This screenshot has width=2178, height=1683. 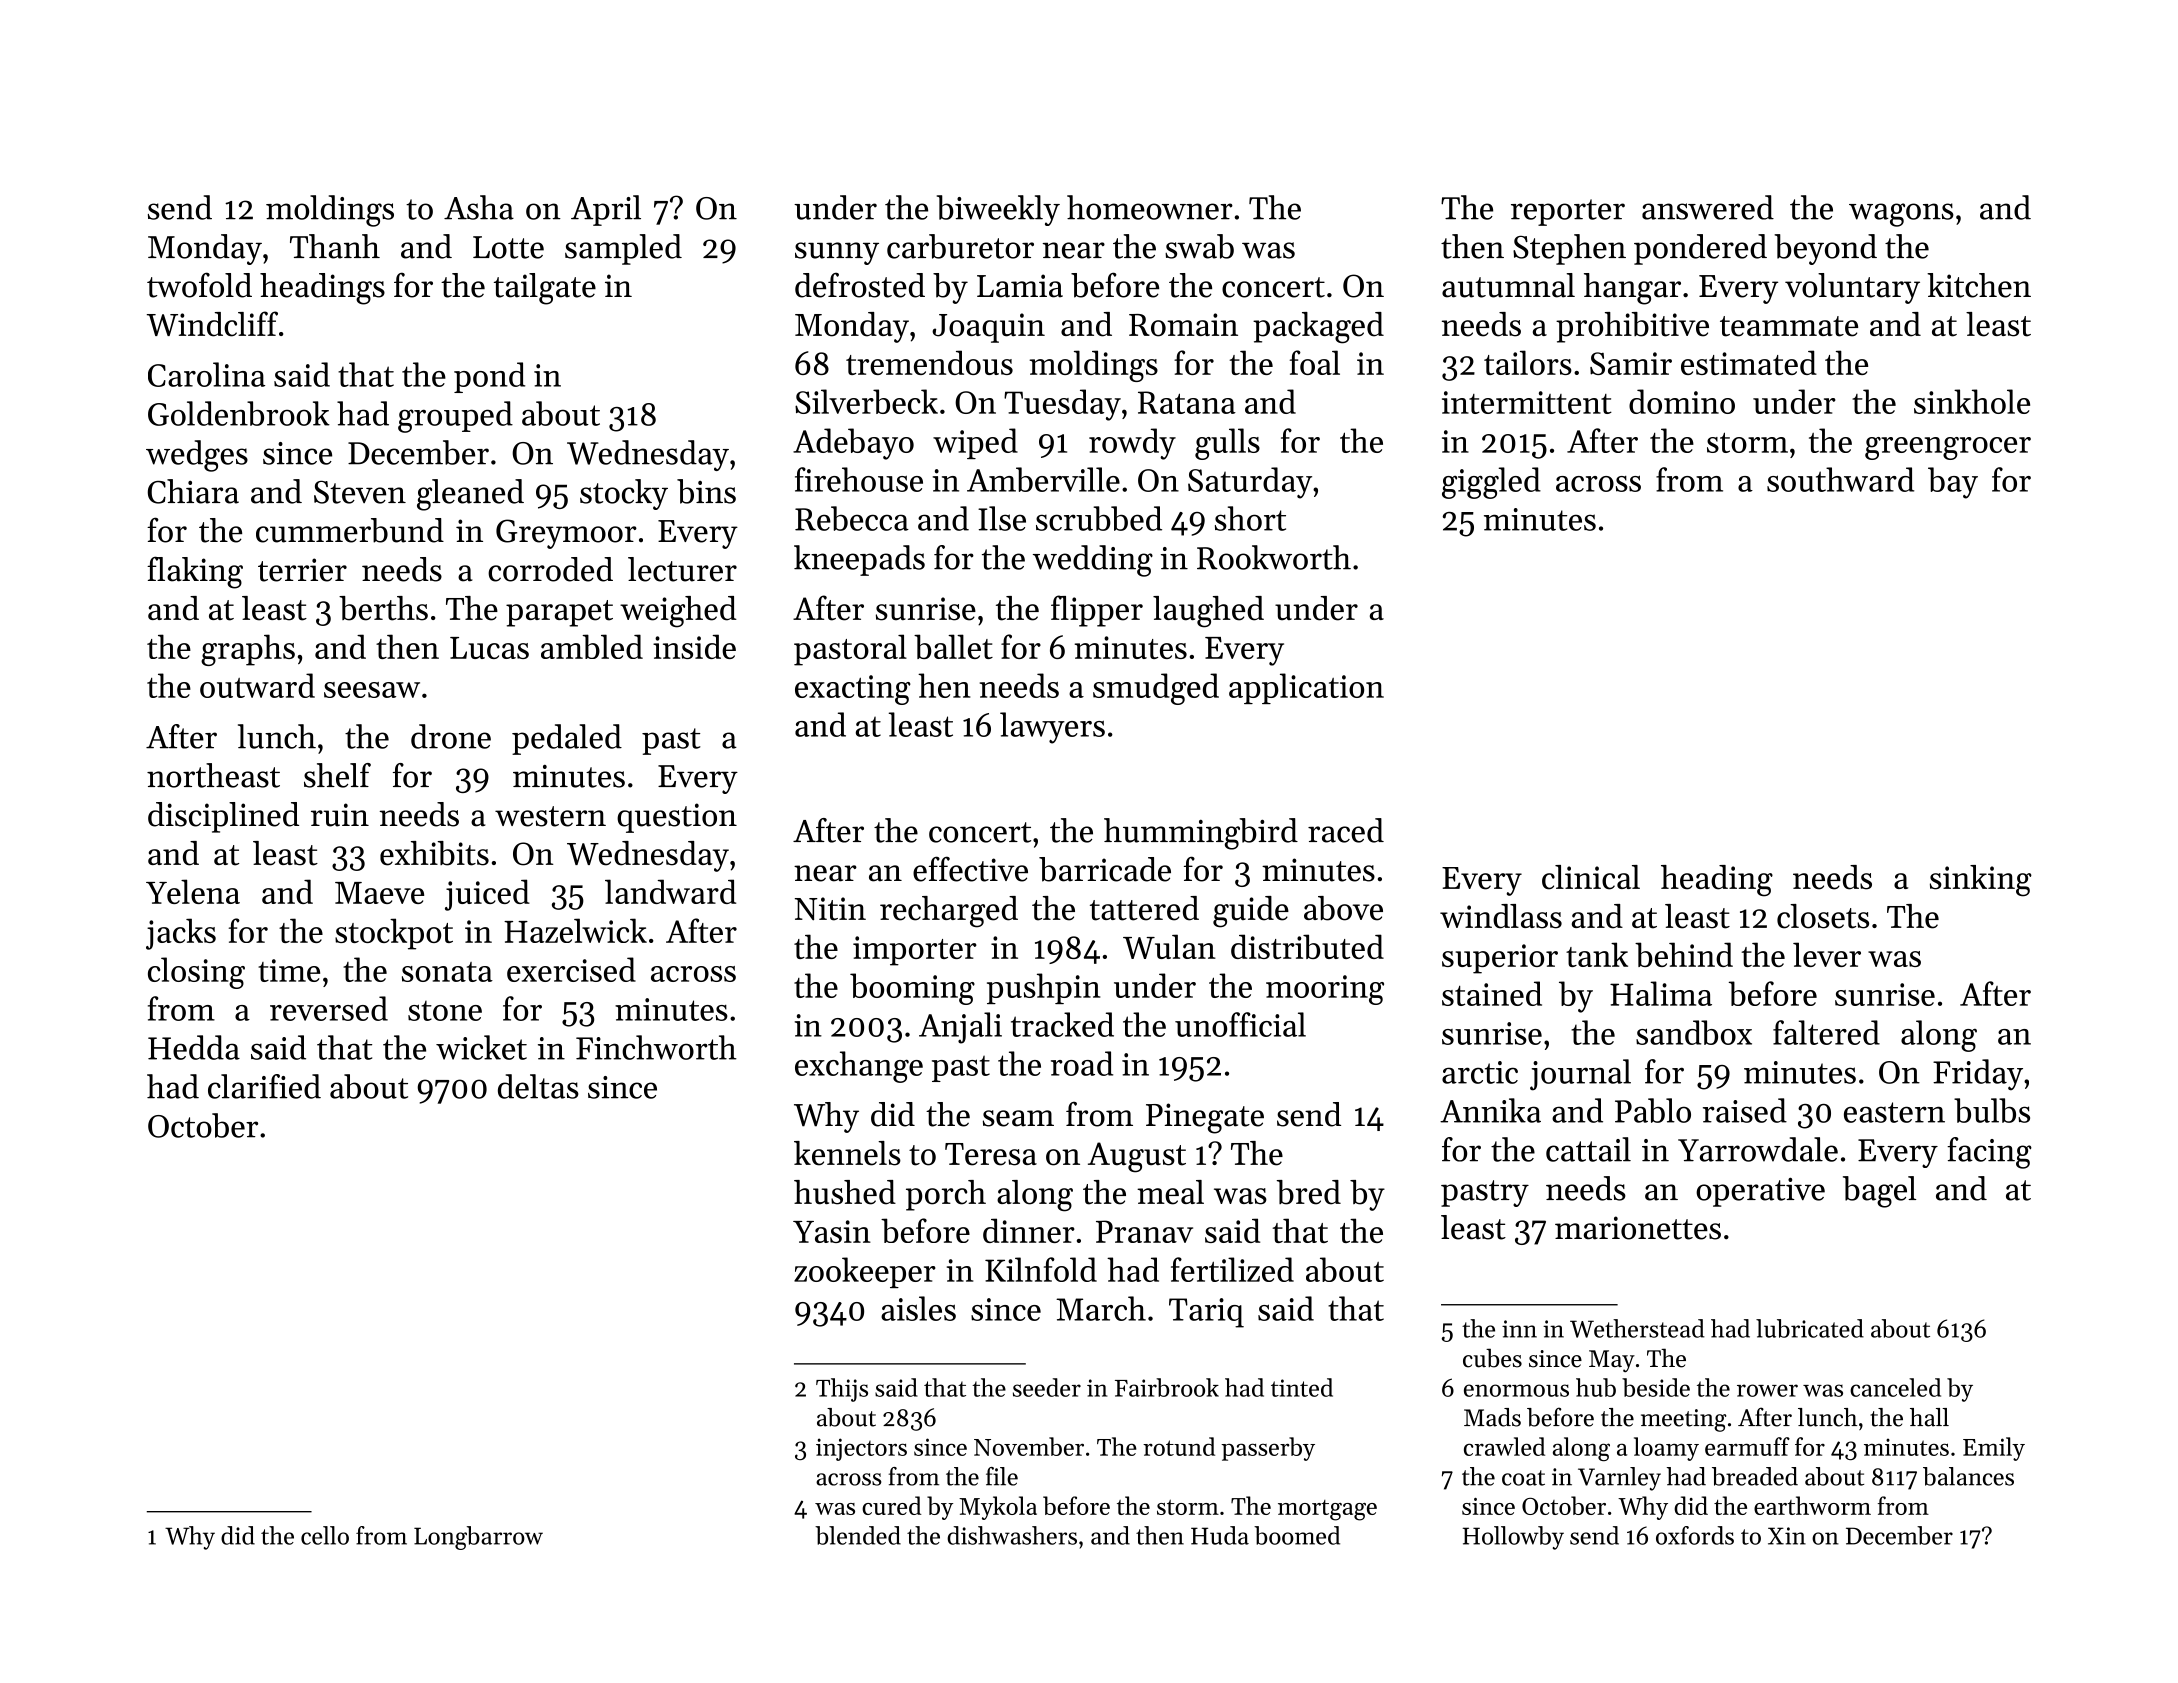 I want to click on biweekly, so click(x=998, y=210).
